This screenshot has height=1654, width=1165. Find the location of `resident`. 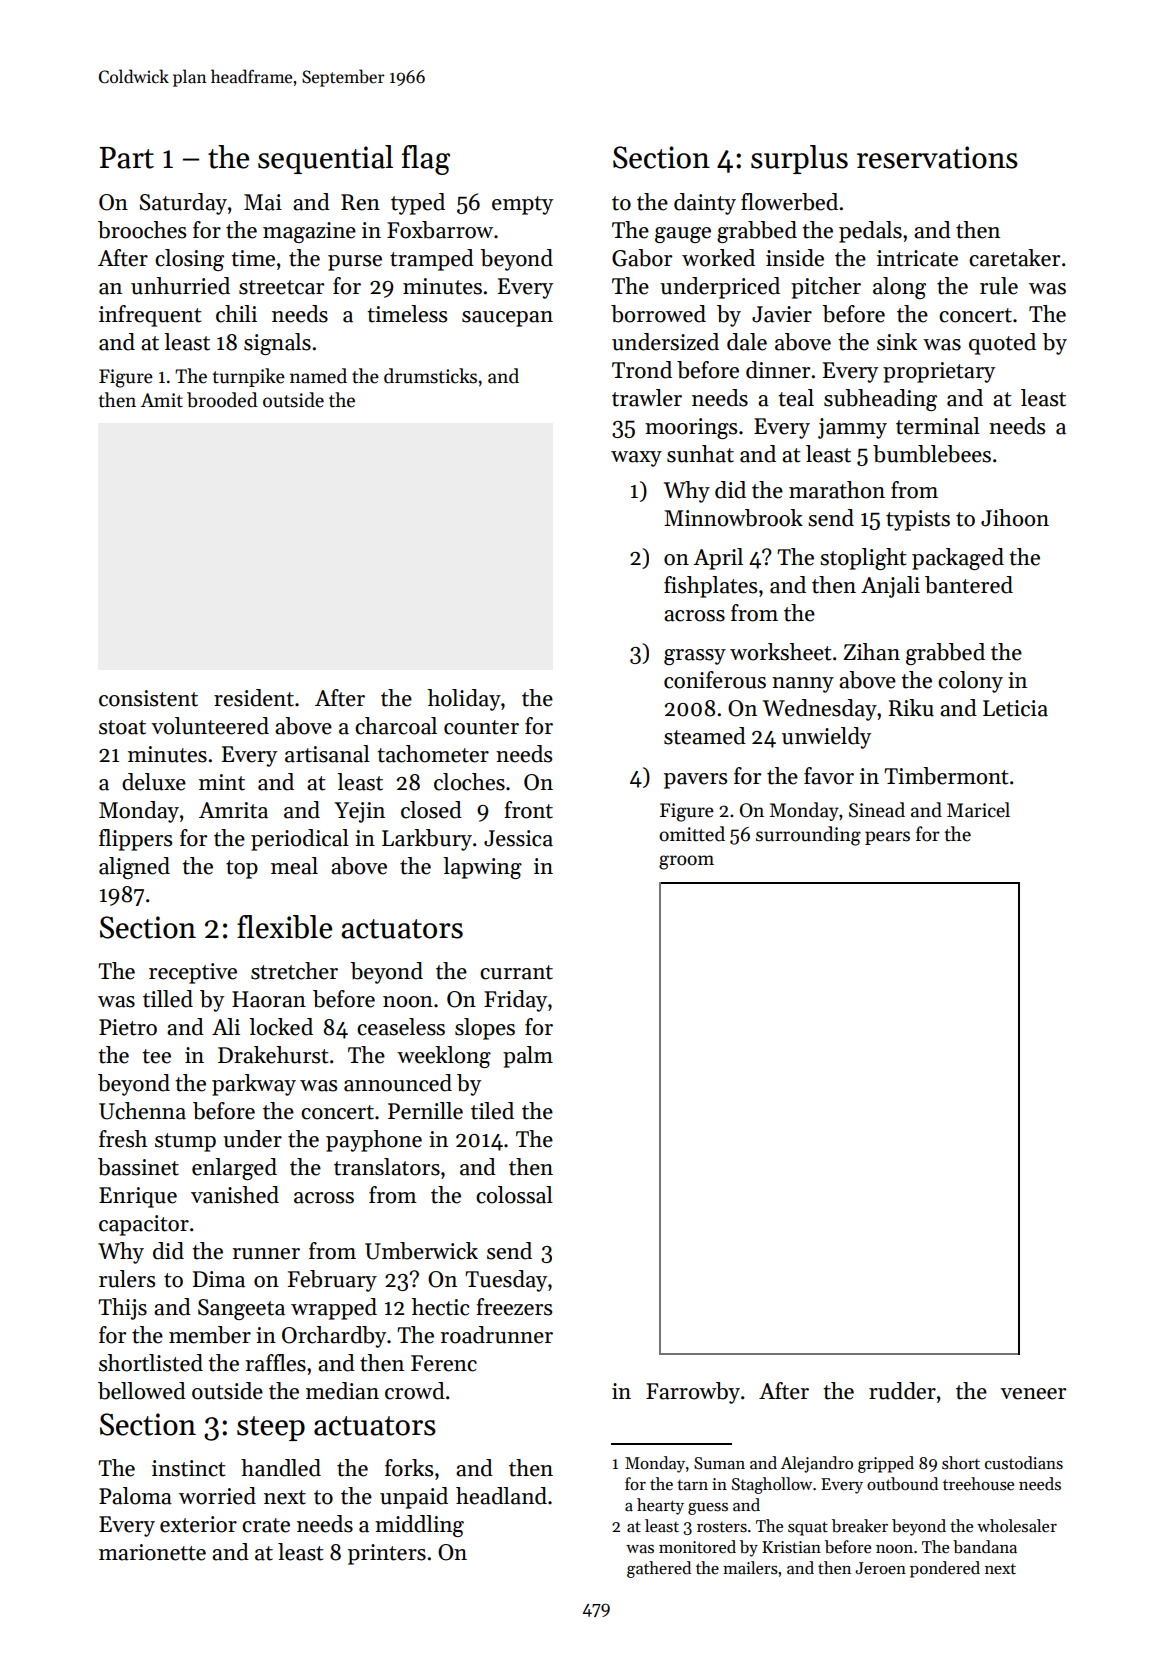

resident is located at coordinates (254, 698).
